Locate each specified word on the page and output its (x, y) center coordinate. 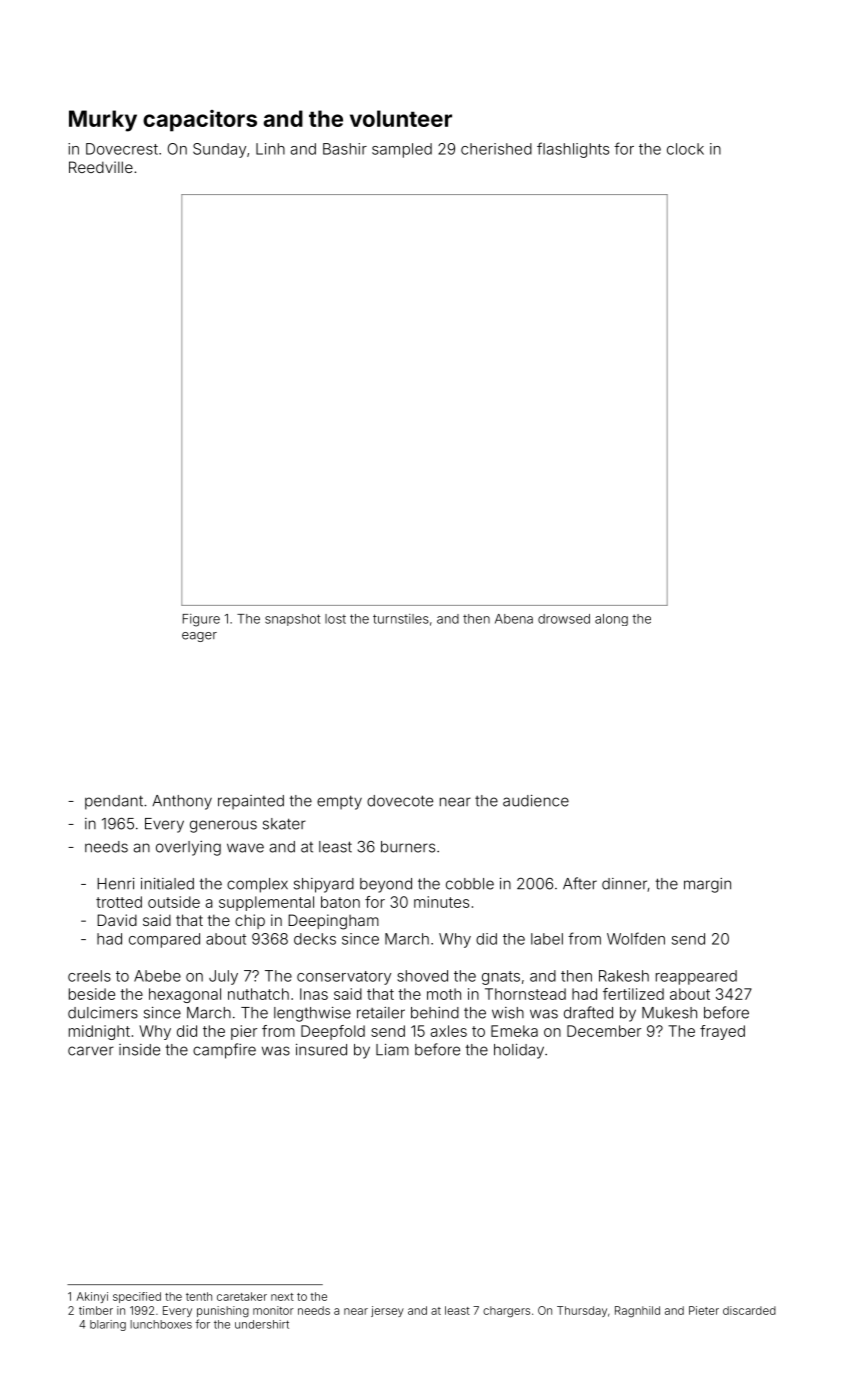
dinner (624, 884)
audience (536, 801)
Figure (201, 620)
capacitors (200, 121)
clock (685, 149)
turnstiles (401, 619)
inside (139, 1050)
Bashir (345, 149)
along (611, 620)
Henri (115, 884)
